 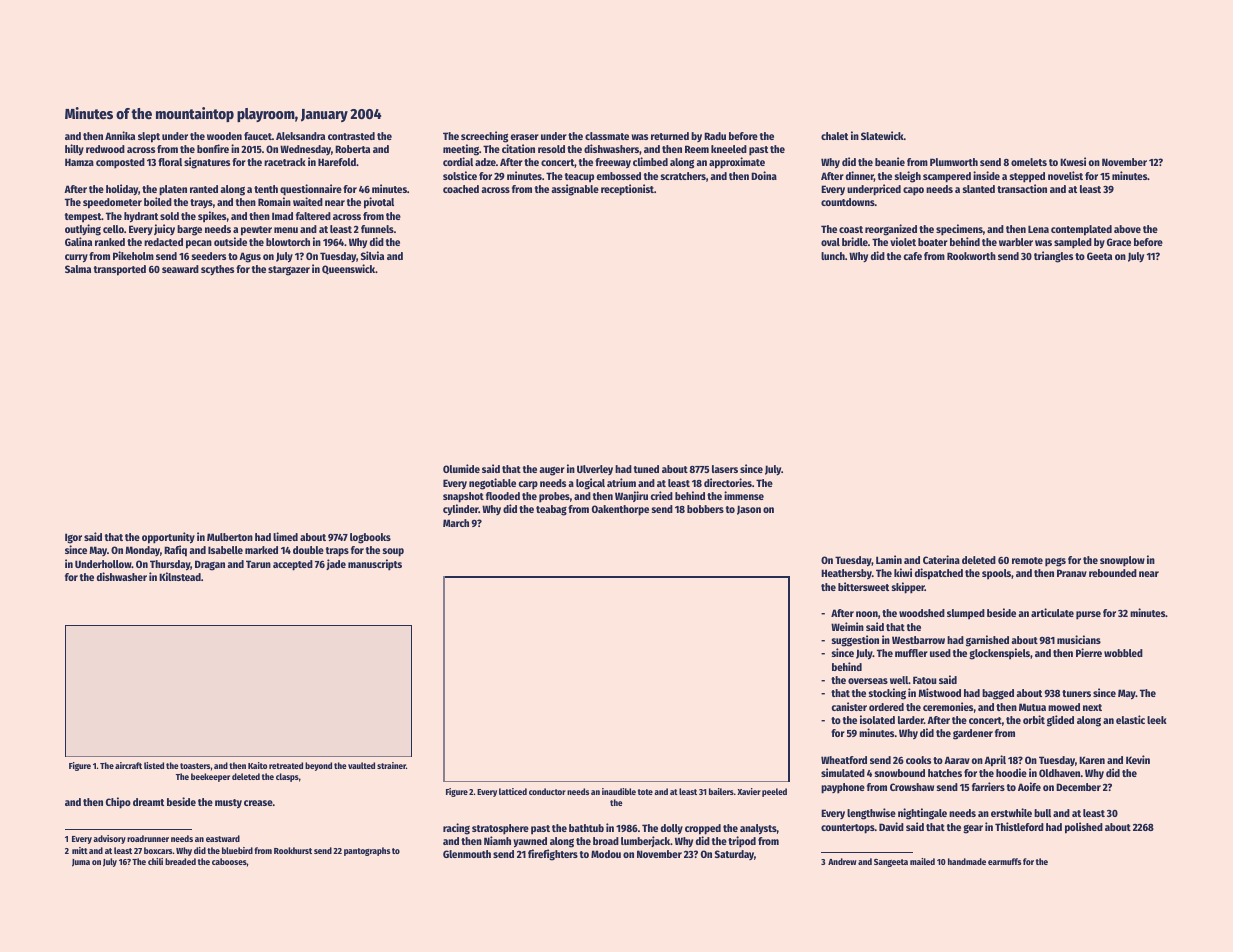 What do you see at coordinates (461, 468) in the screenshot?
I see `Olumide` at bounding box center [461, 468].
